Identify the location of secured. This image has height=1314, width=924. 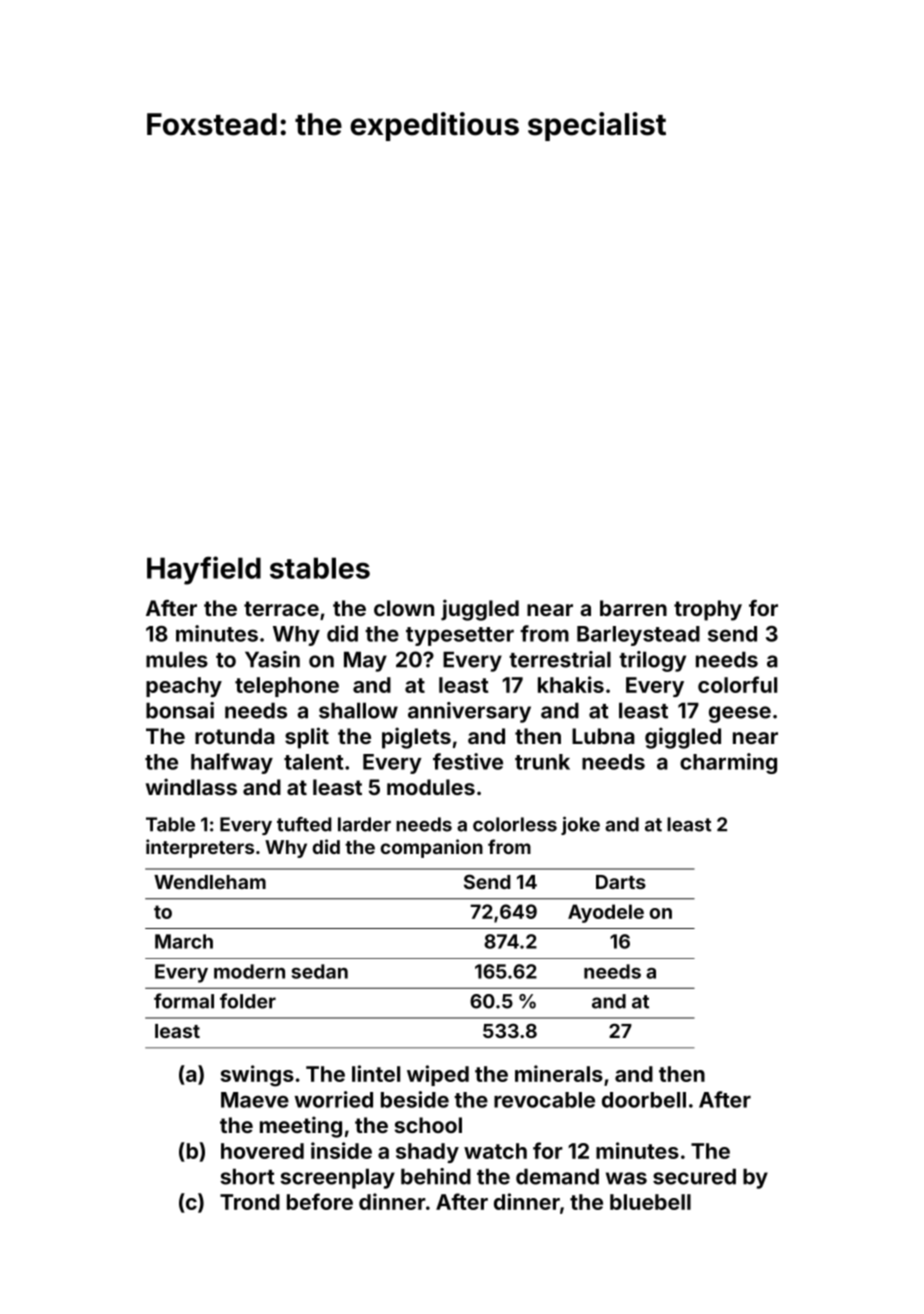
(694, 1176).
